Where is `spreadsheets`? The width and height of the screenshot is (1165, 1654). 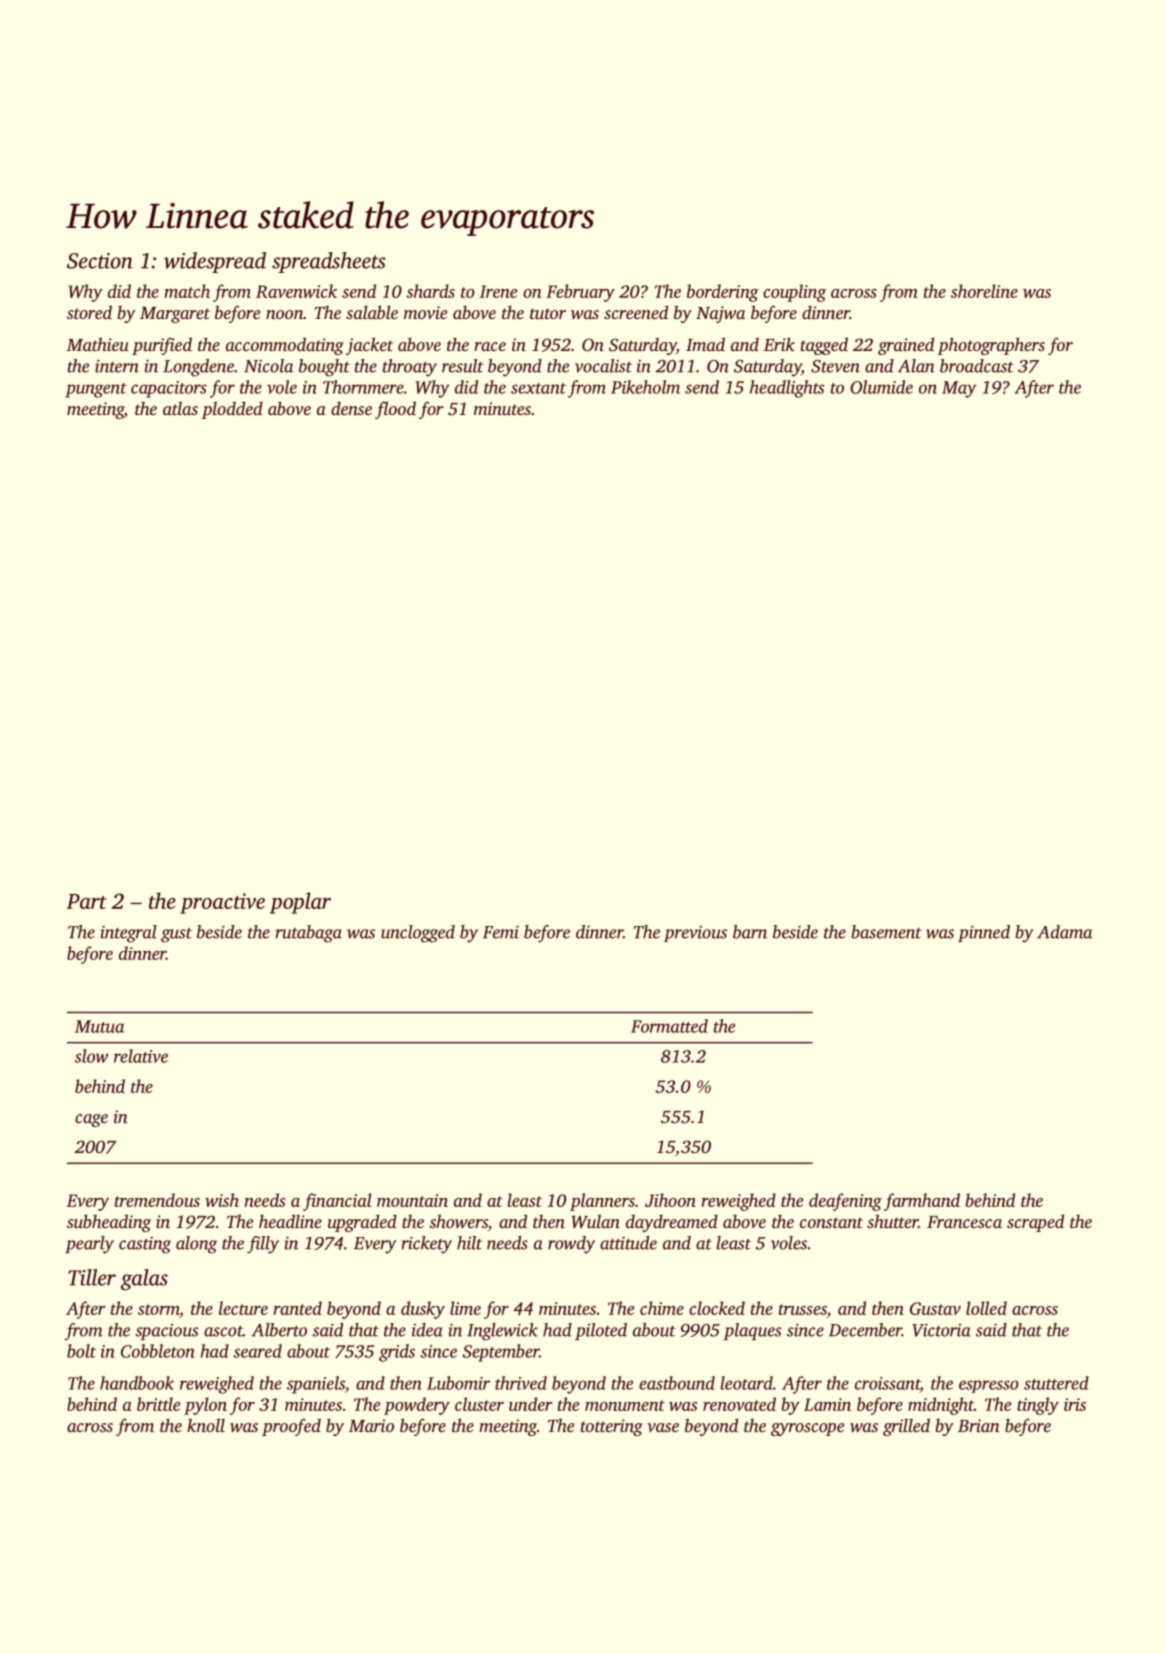 spreadsheets is located at coordinates (329, 262).
